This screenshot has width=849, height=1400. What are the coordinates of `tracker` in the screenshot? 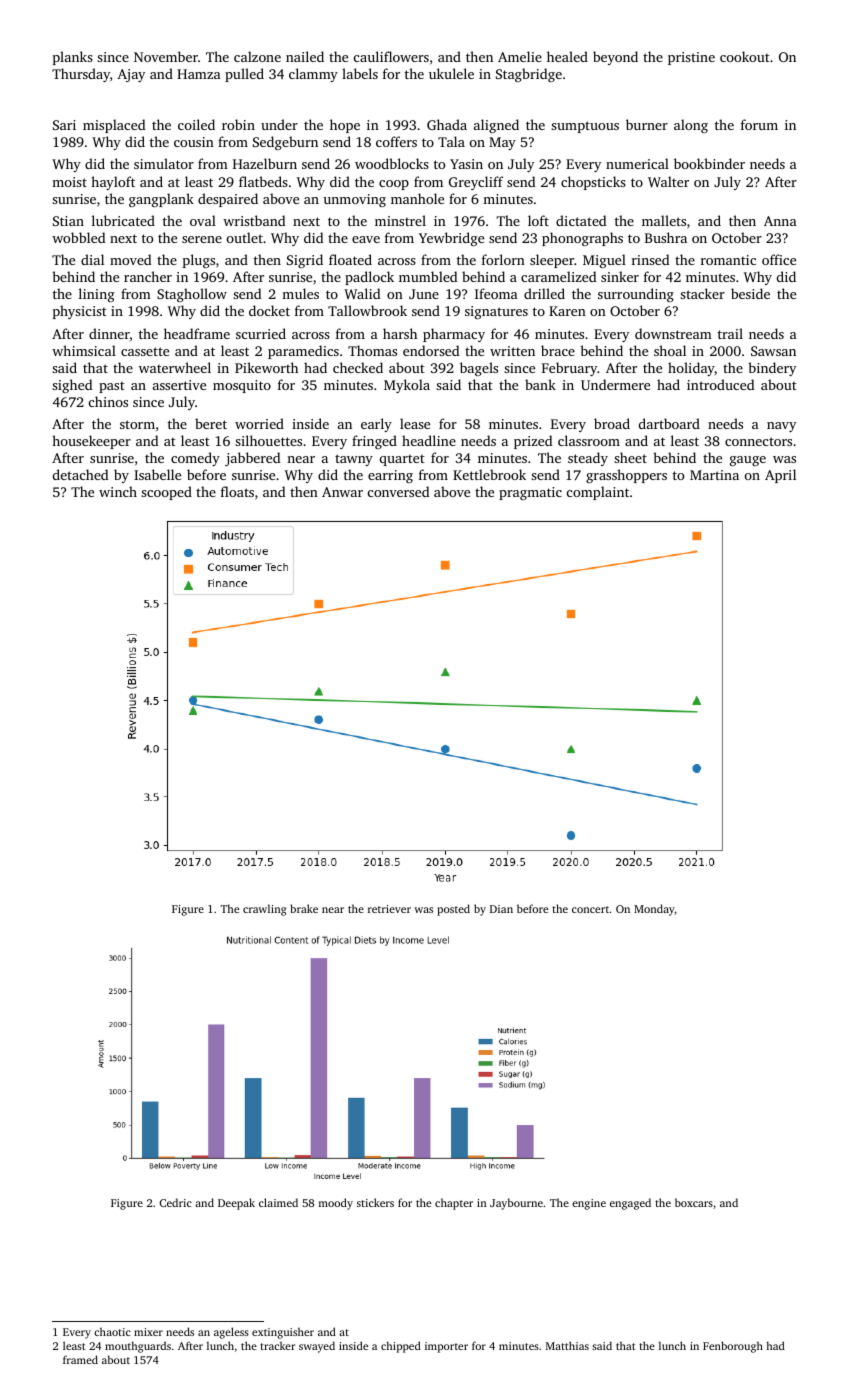 It's located at (277, 1346).
